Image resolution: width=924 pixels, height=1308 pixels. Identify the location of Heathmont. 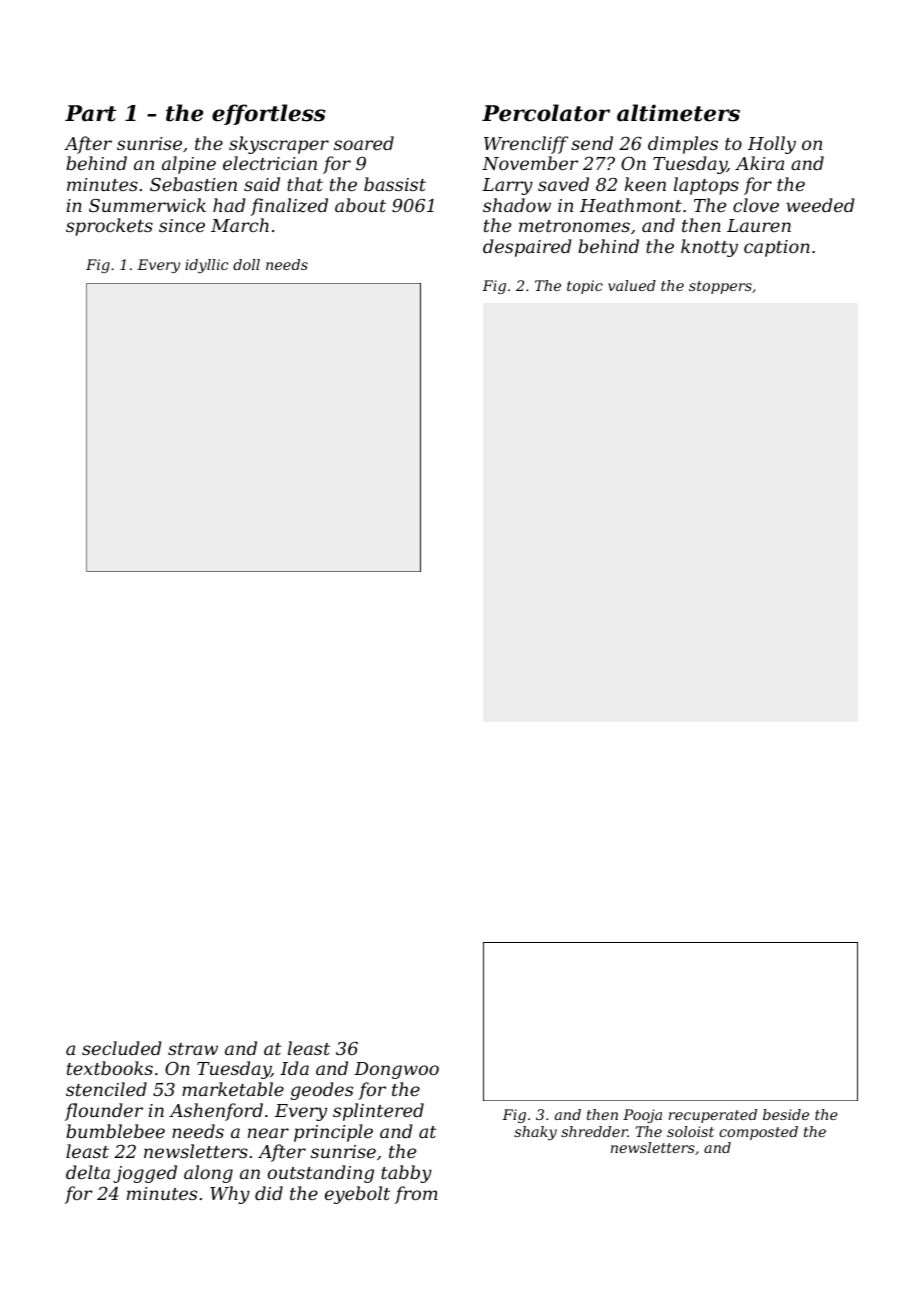
(631, 205).
